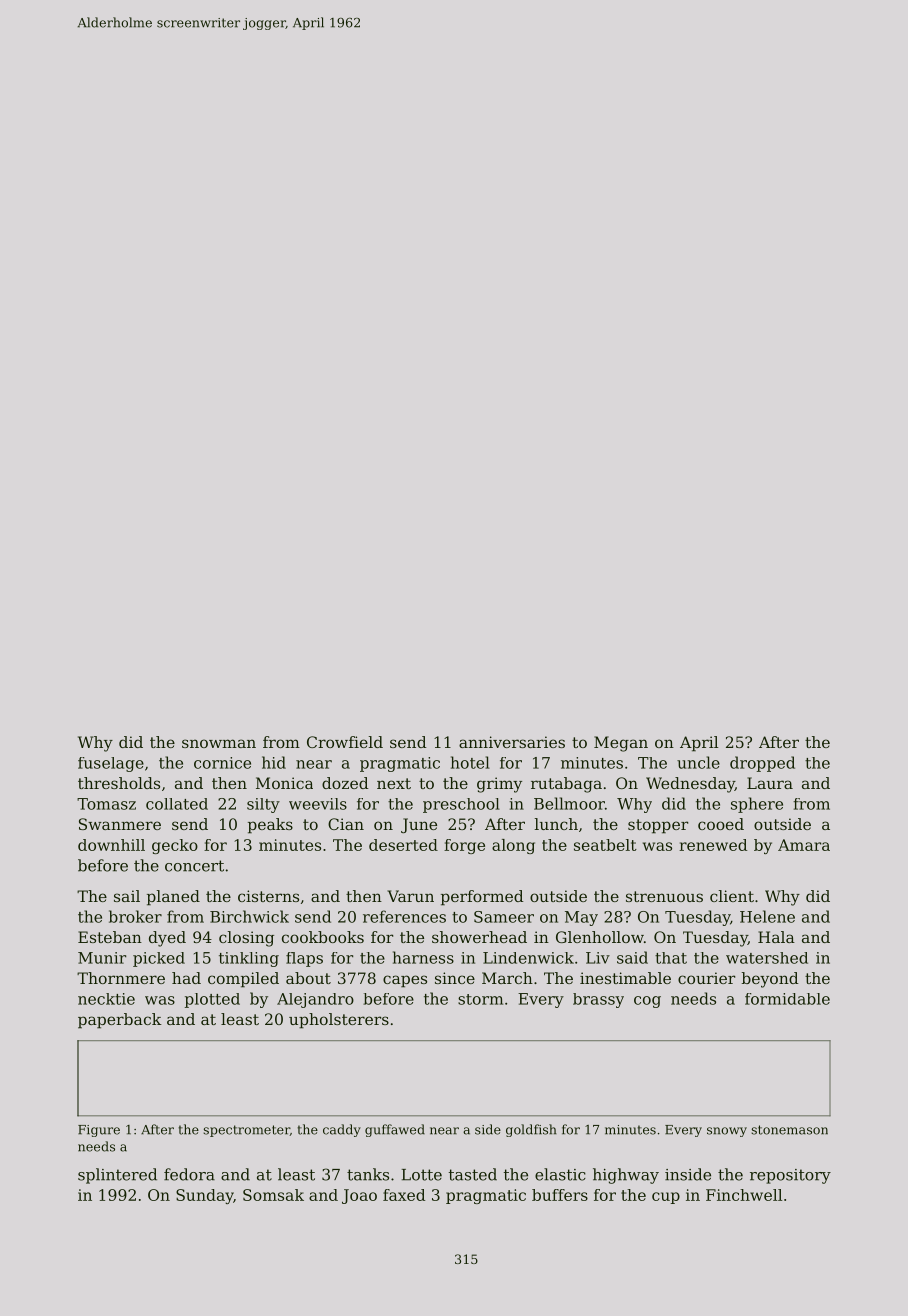 The image size is (908, 1316). What do you see at coordinates (102, 958) in the screenshot?
I see `Munir` at bounding box center [102, 958].
